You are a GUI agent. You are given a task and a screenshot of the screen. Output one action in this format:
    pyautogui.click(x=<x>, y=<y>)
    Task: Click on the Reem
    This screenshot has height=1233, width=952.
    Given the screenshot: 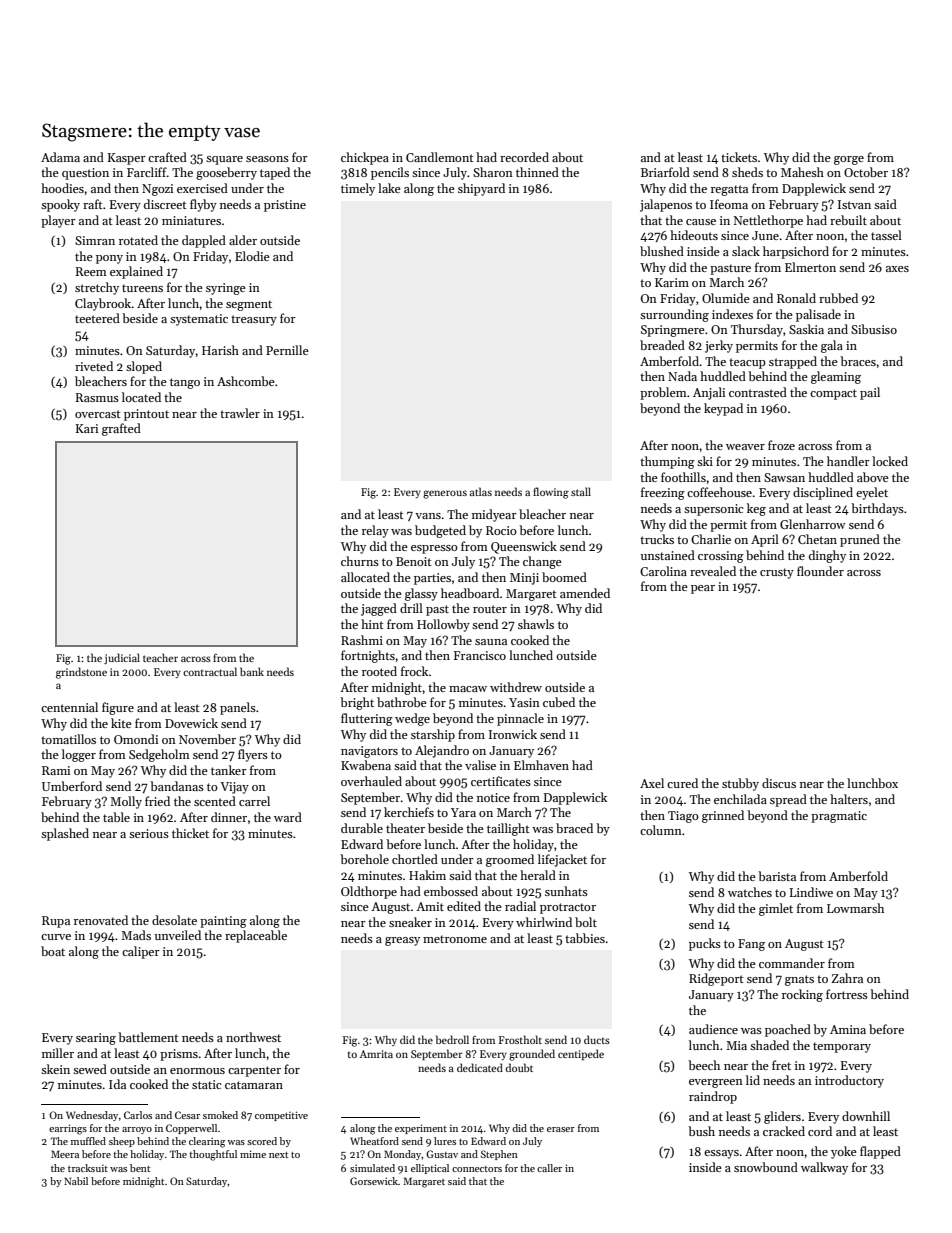 What is the action you would take?
    pyautogui.click(x=91, y=271)
